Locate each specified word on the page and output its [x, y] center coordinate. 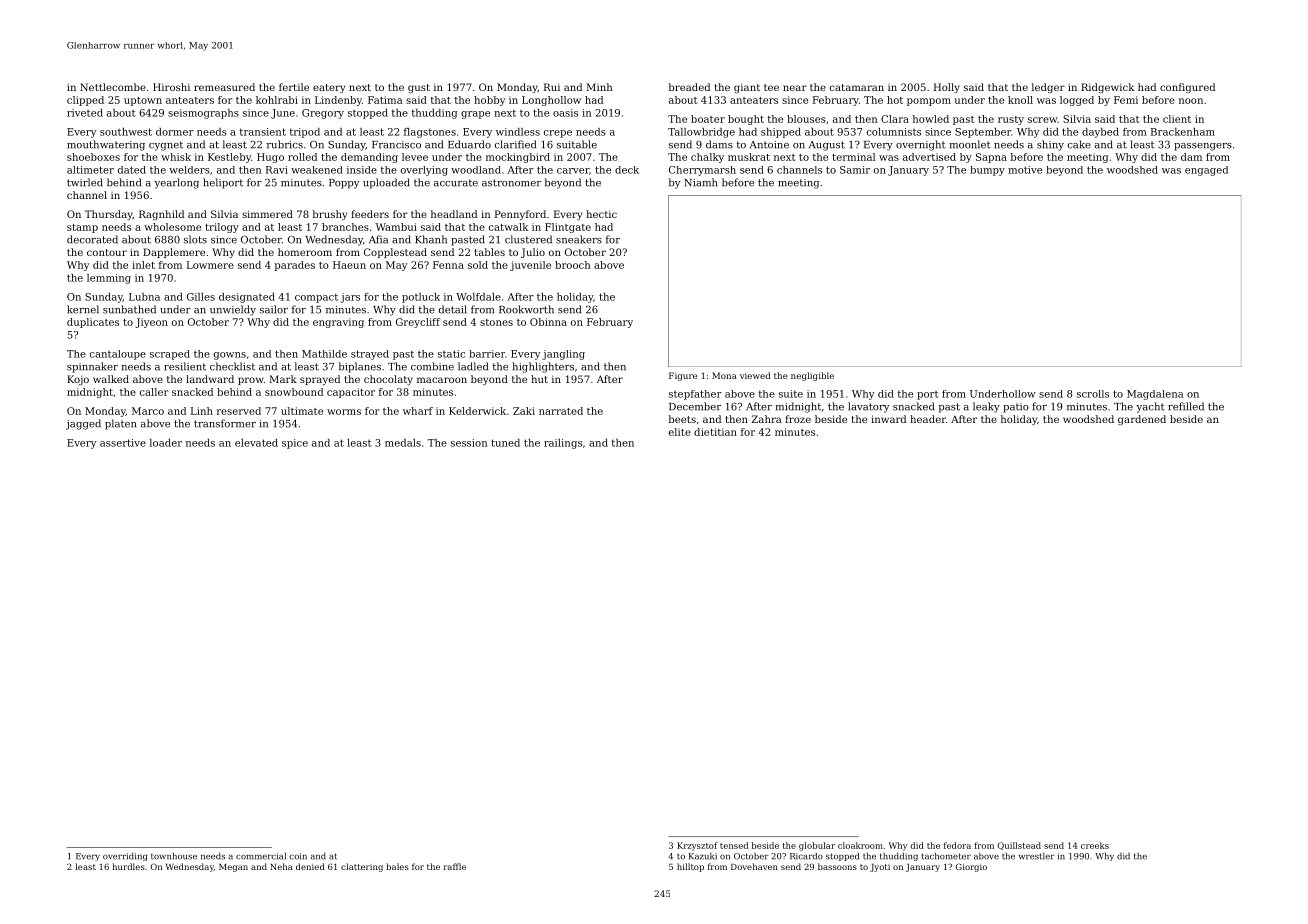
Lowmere [210, 265]
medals [403, 443]
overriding [125, 857]
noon [1191, 101]
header [928, 419]
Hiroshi [171, 87]
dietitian [715, 432]
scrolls [1093, 394]
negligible [812, 376]
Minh [600, 87]
